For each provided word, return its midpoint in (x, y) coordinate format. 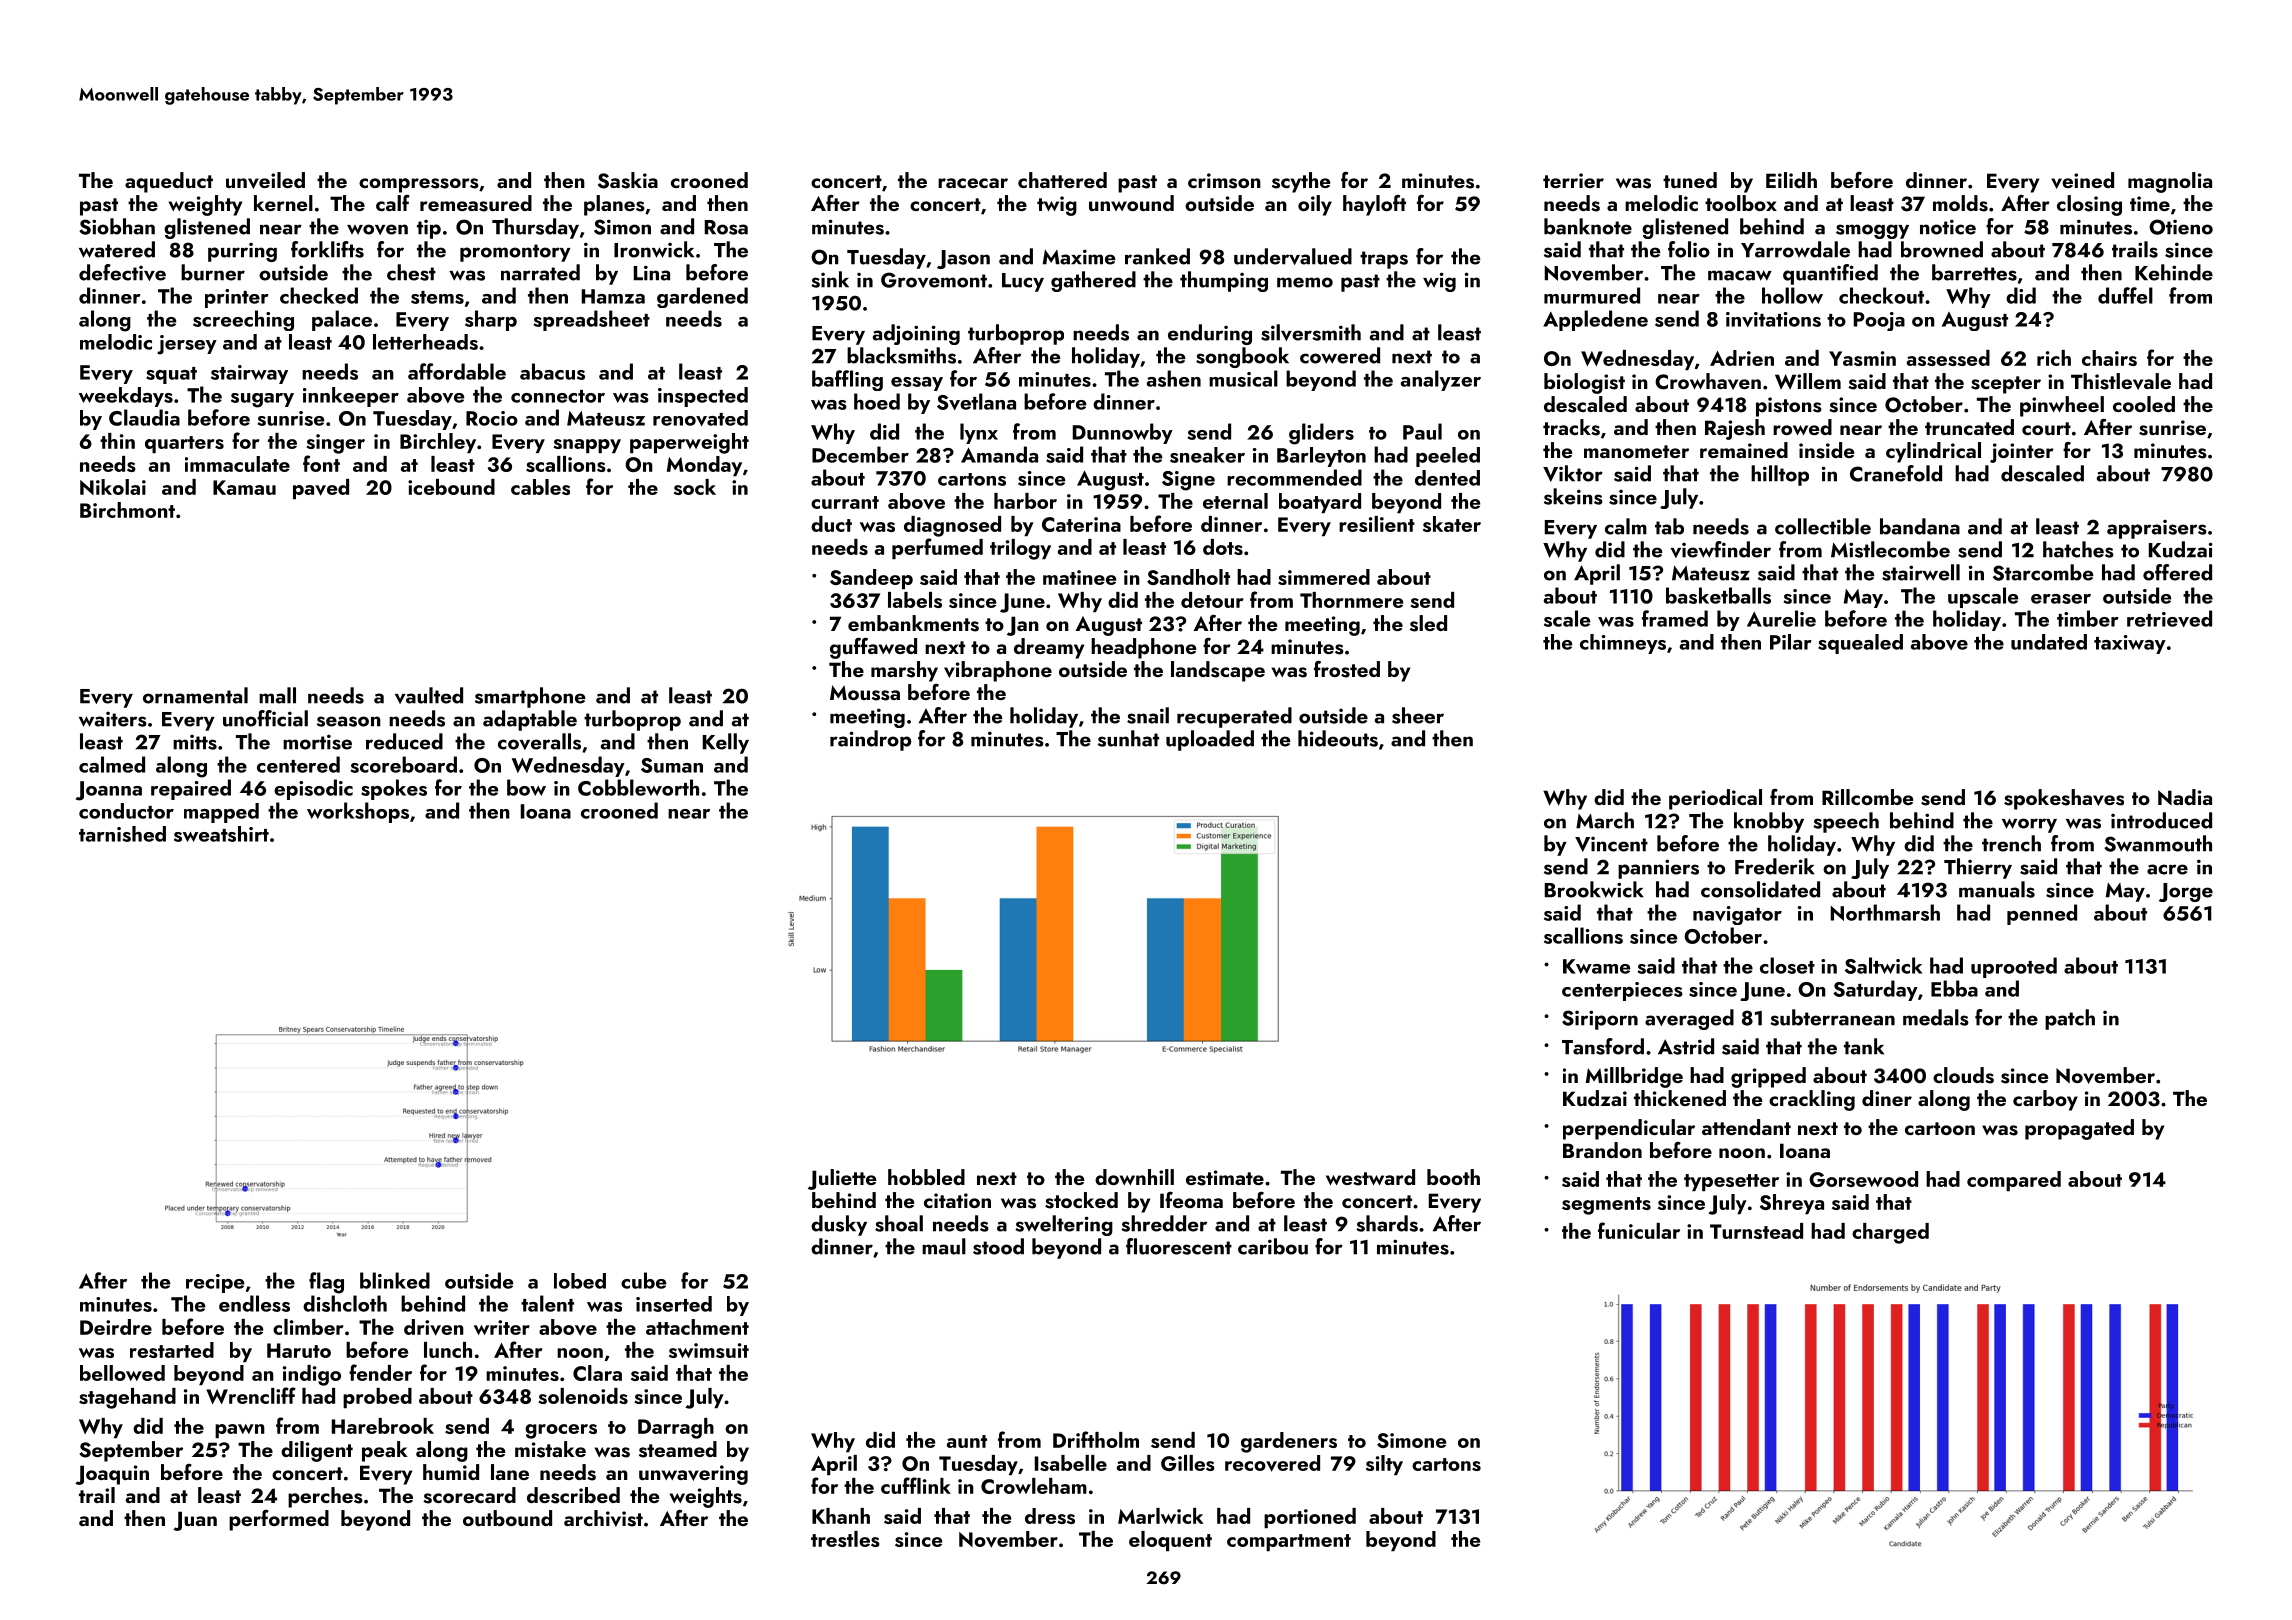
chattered (1062, 180)
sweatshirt (221, 834)
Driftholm (1096, 1439)
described (573, 1495)
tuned (1690, 180)
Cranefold (1896, 473)
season (349, 721)
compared (2014, 1181)
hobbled (926, 1177)
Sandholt (1188, 577)
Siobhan (117, 226)
